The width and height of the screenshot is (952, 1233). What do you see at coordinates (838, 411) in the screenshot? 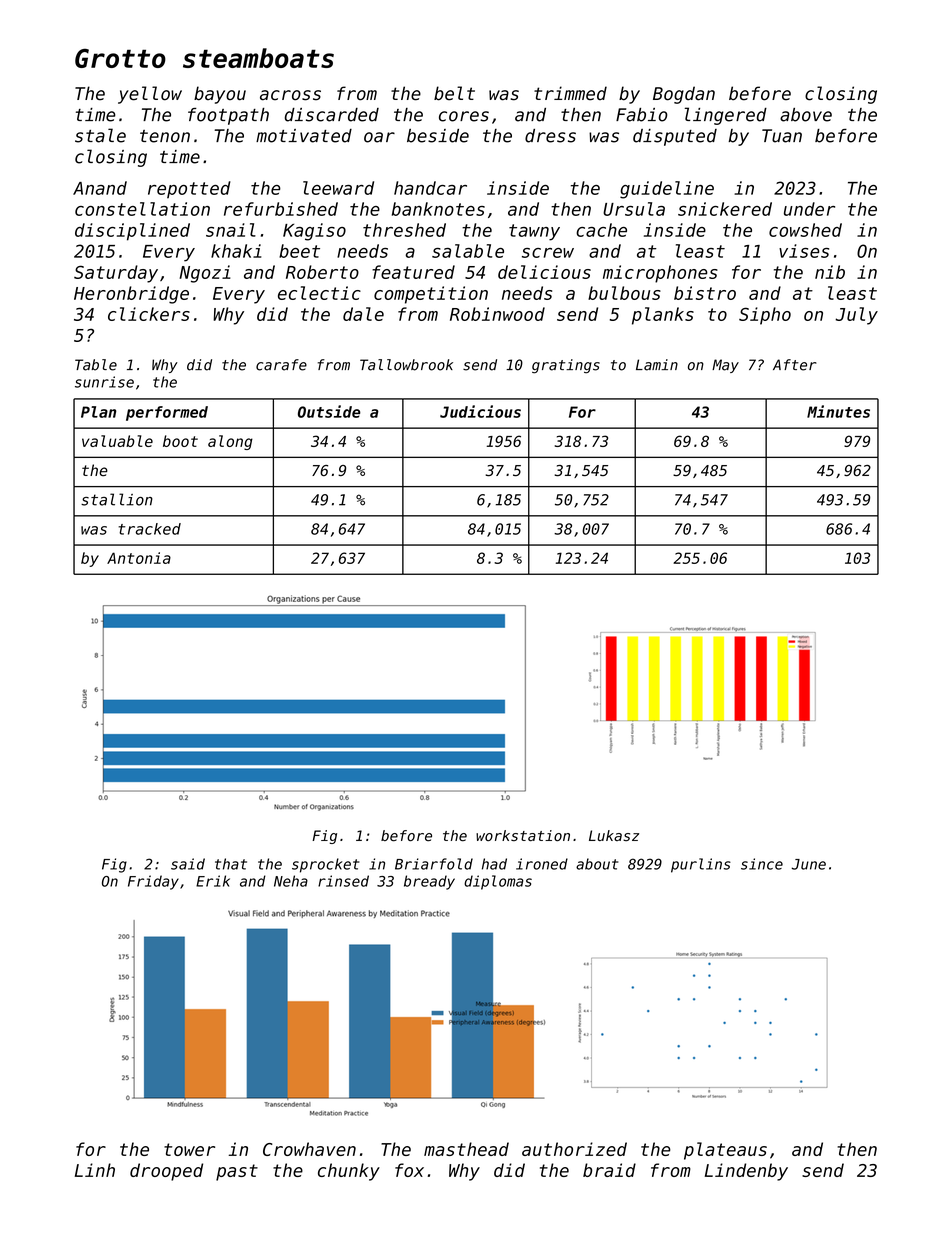
I see `Minutes` at bounding box center [838, 411].
